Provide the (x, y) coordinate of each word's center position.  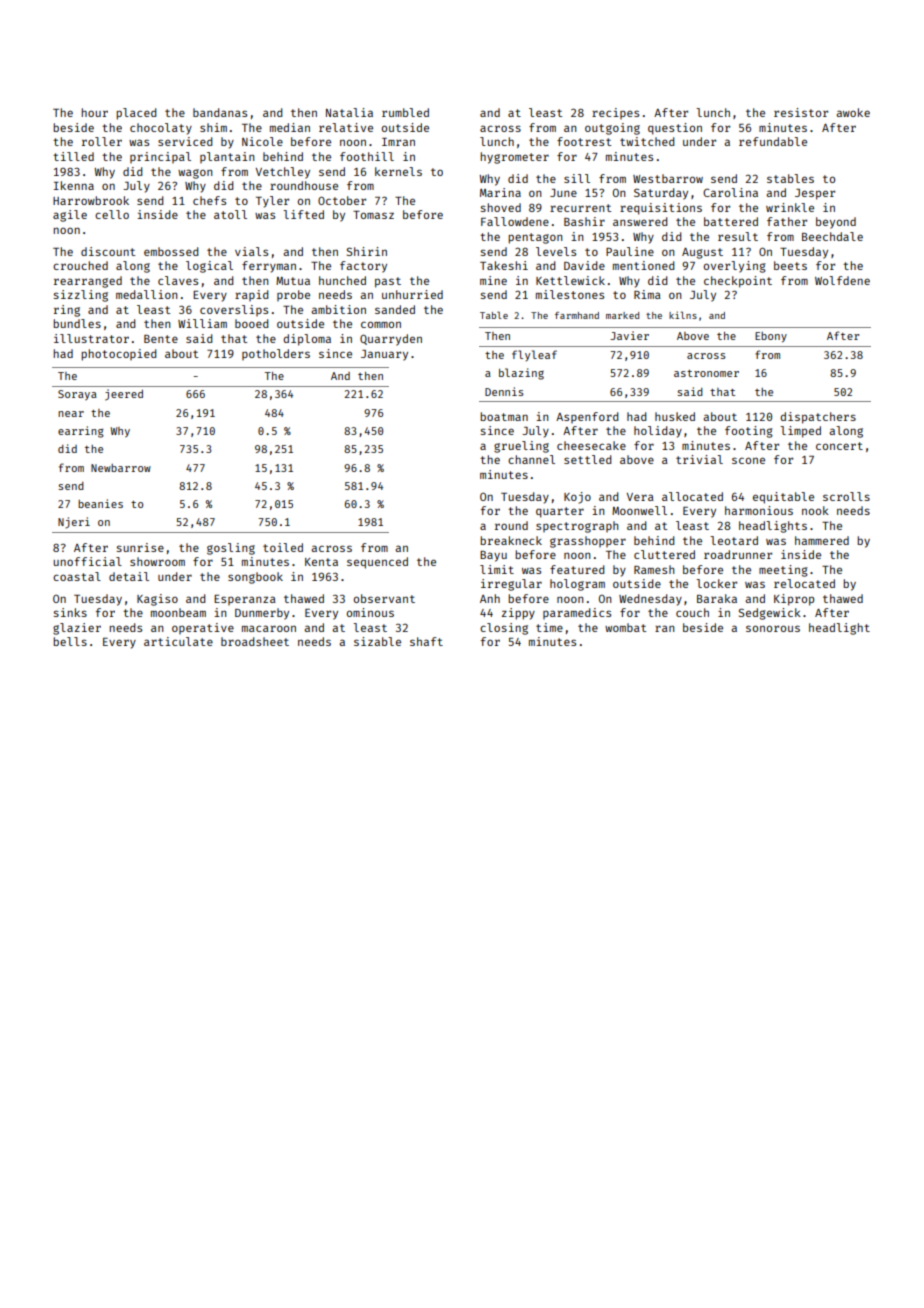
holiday (658, 432)
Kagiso (157, 600)
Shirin (367, 251)
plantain (227, 157)
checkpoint (738, 282)
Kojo (577, 498)
